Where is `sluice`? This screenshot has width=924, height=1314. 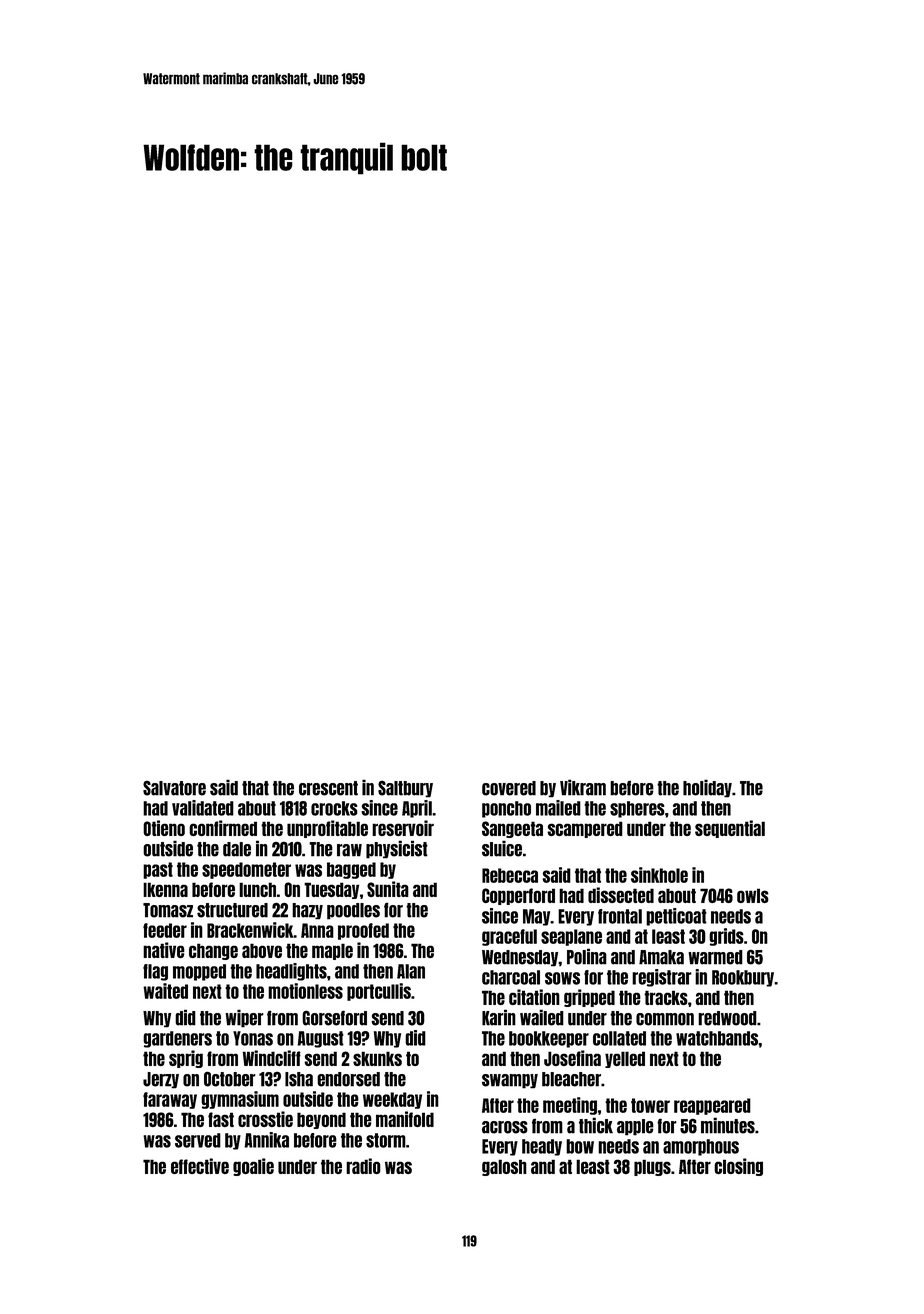 sluice is located at coordinates (502, 848).
